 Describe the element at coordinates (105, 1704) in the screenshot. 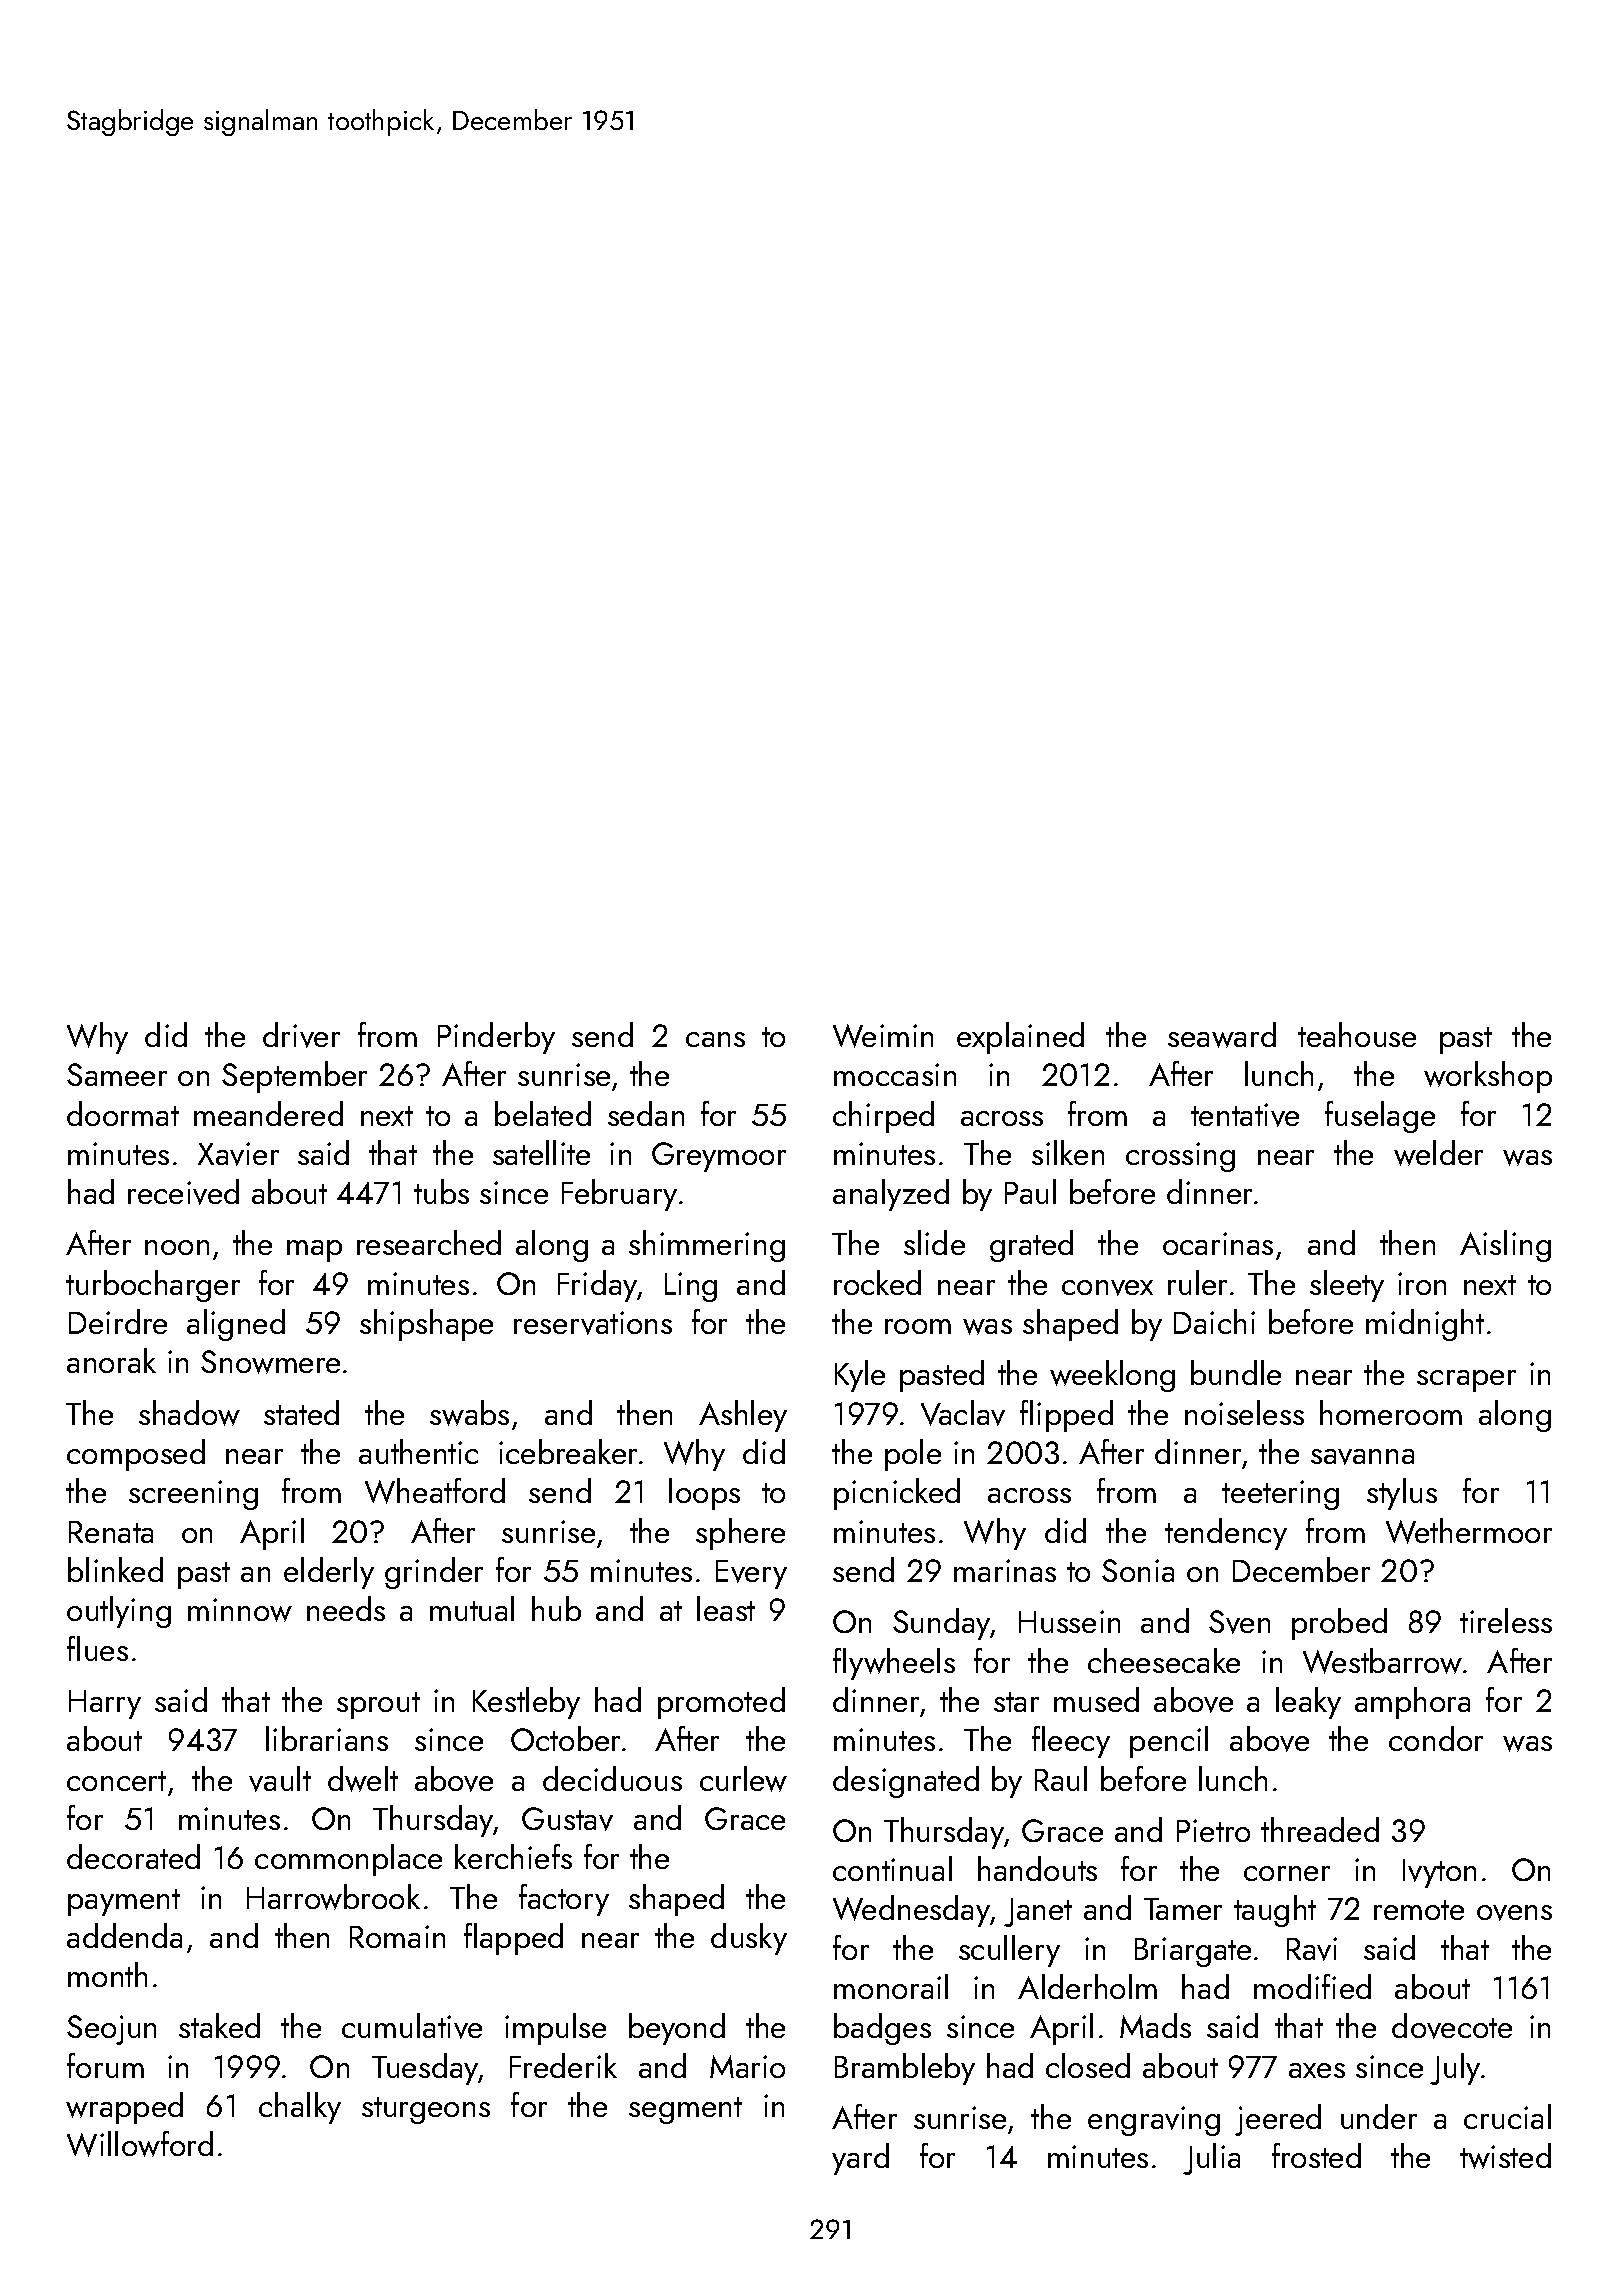

I see `Harry` at that location.
